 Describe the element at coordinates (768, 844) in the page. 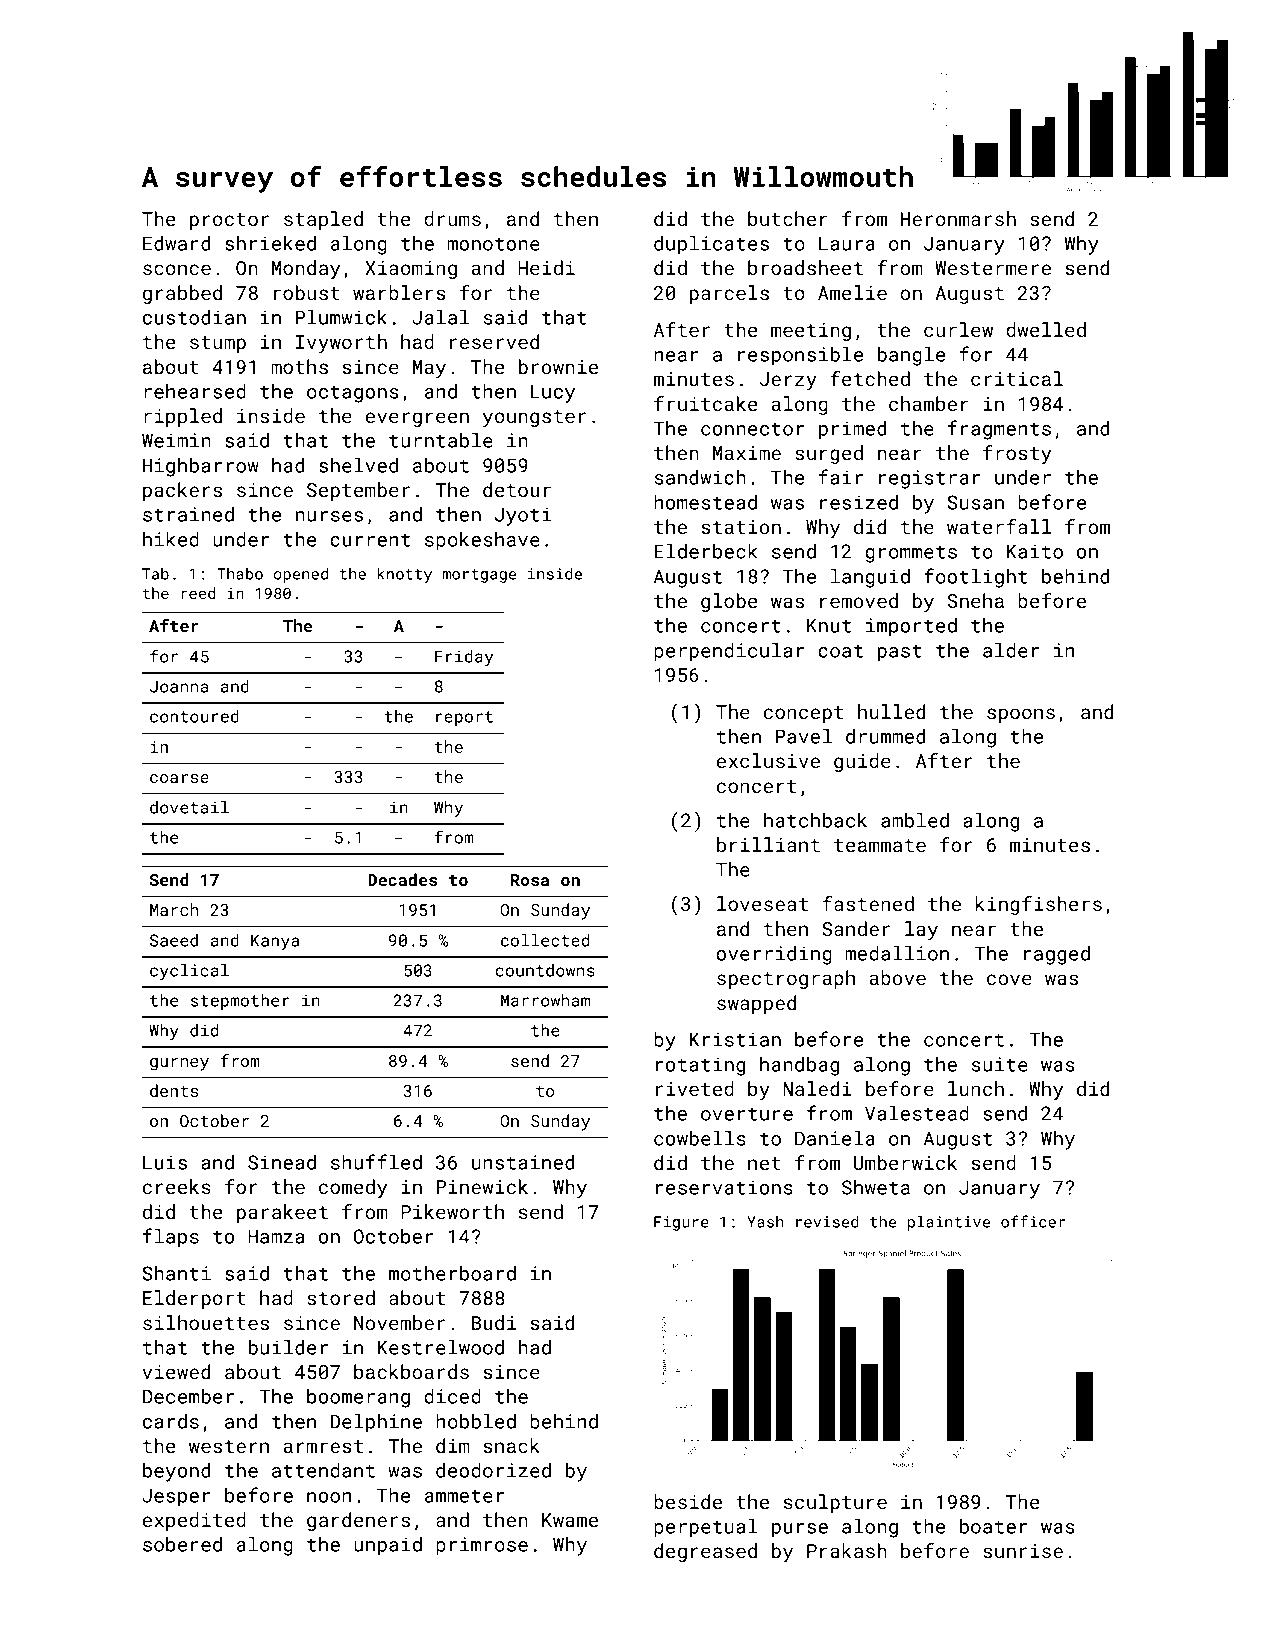

I see `brilliant` at that location.
